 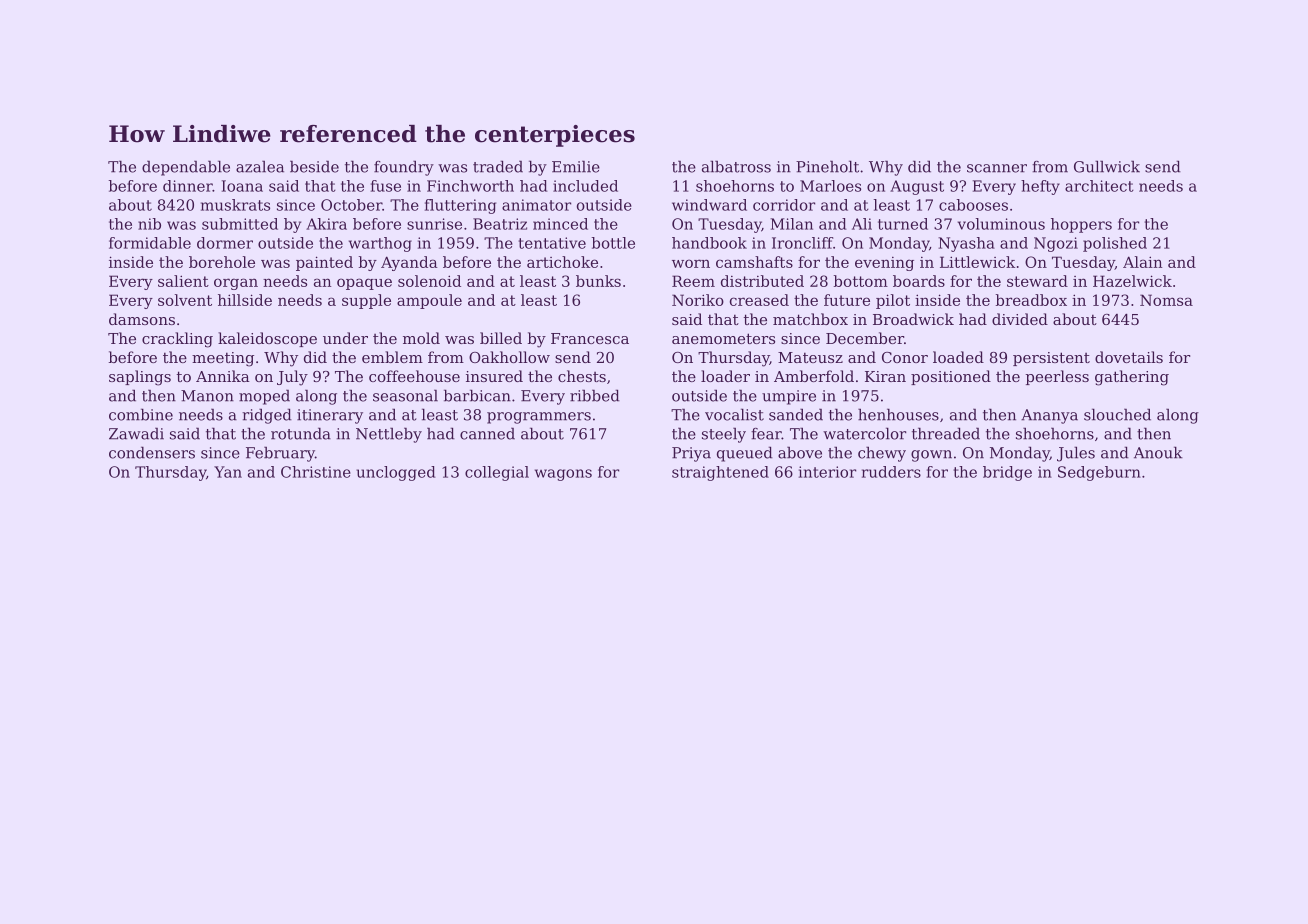 What do you see at coordinates (470, 186) in the image?
I see `Finchworth` at bounding box center [470, 186].
